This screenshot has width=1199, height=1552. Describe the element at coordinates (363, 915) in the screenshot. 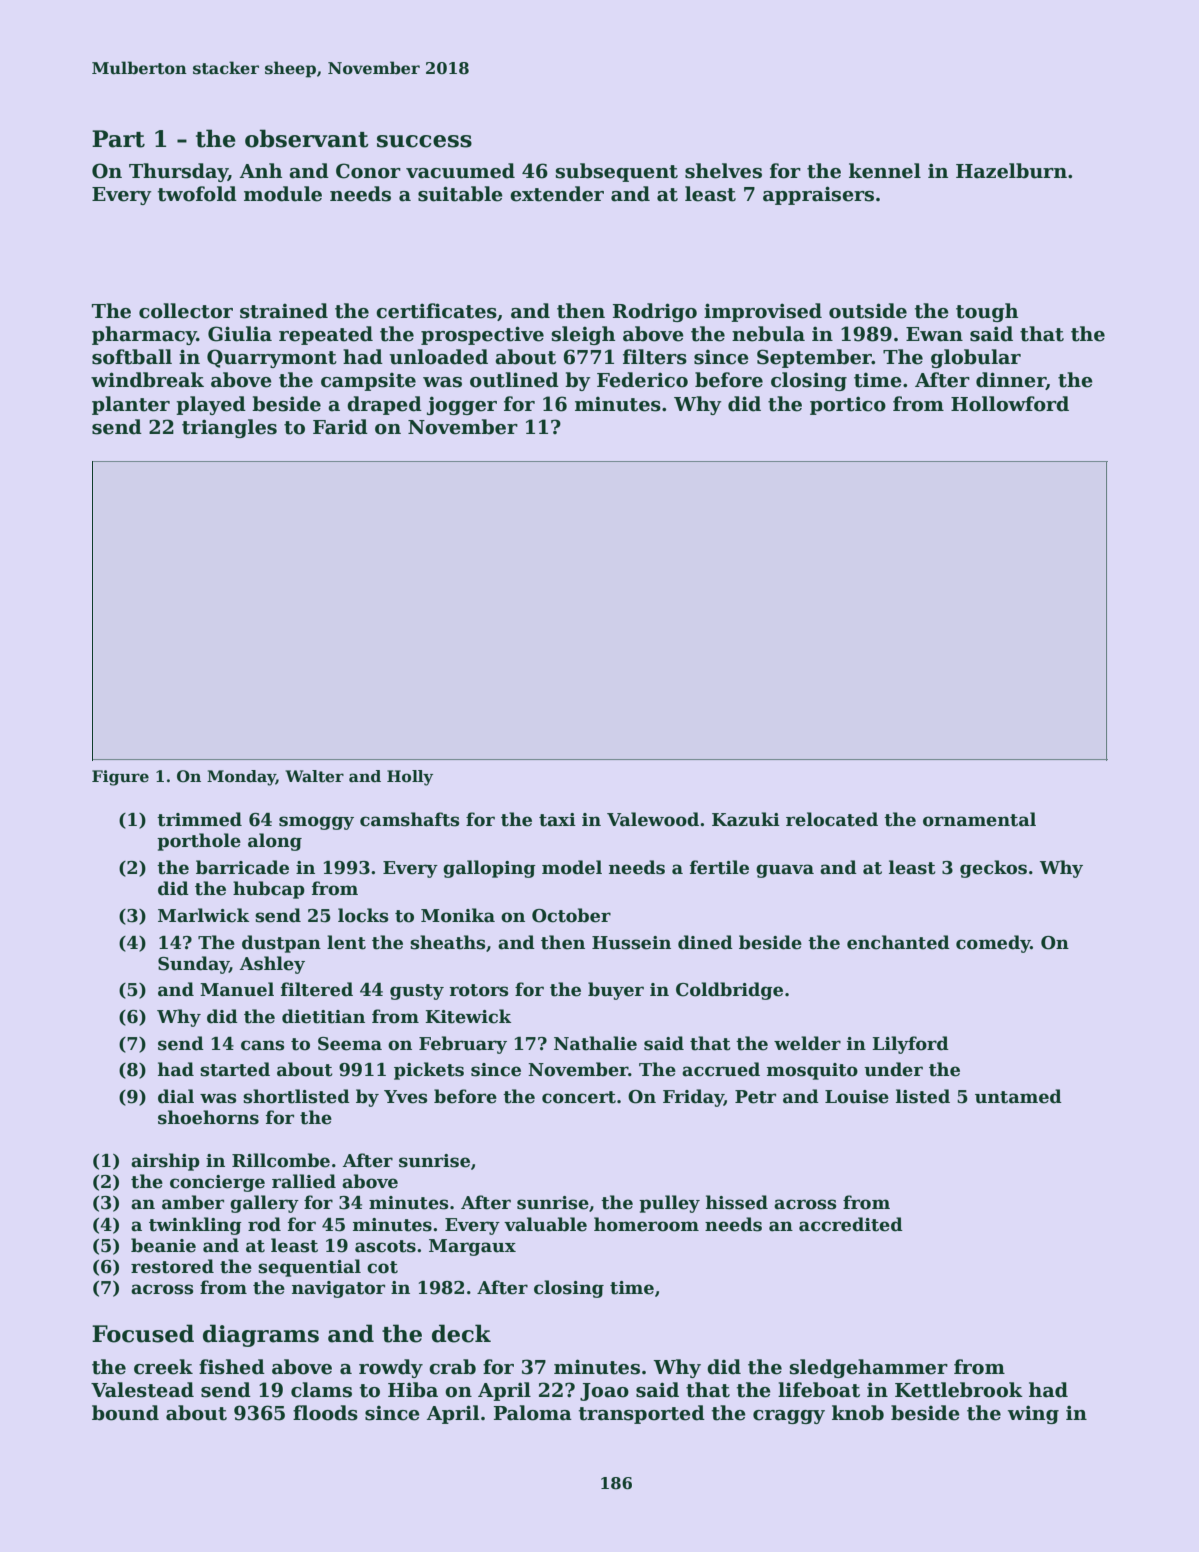

I see `locks` at that location.
